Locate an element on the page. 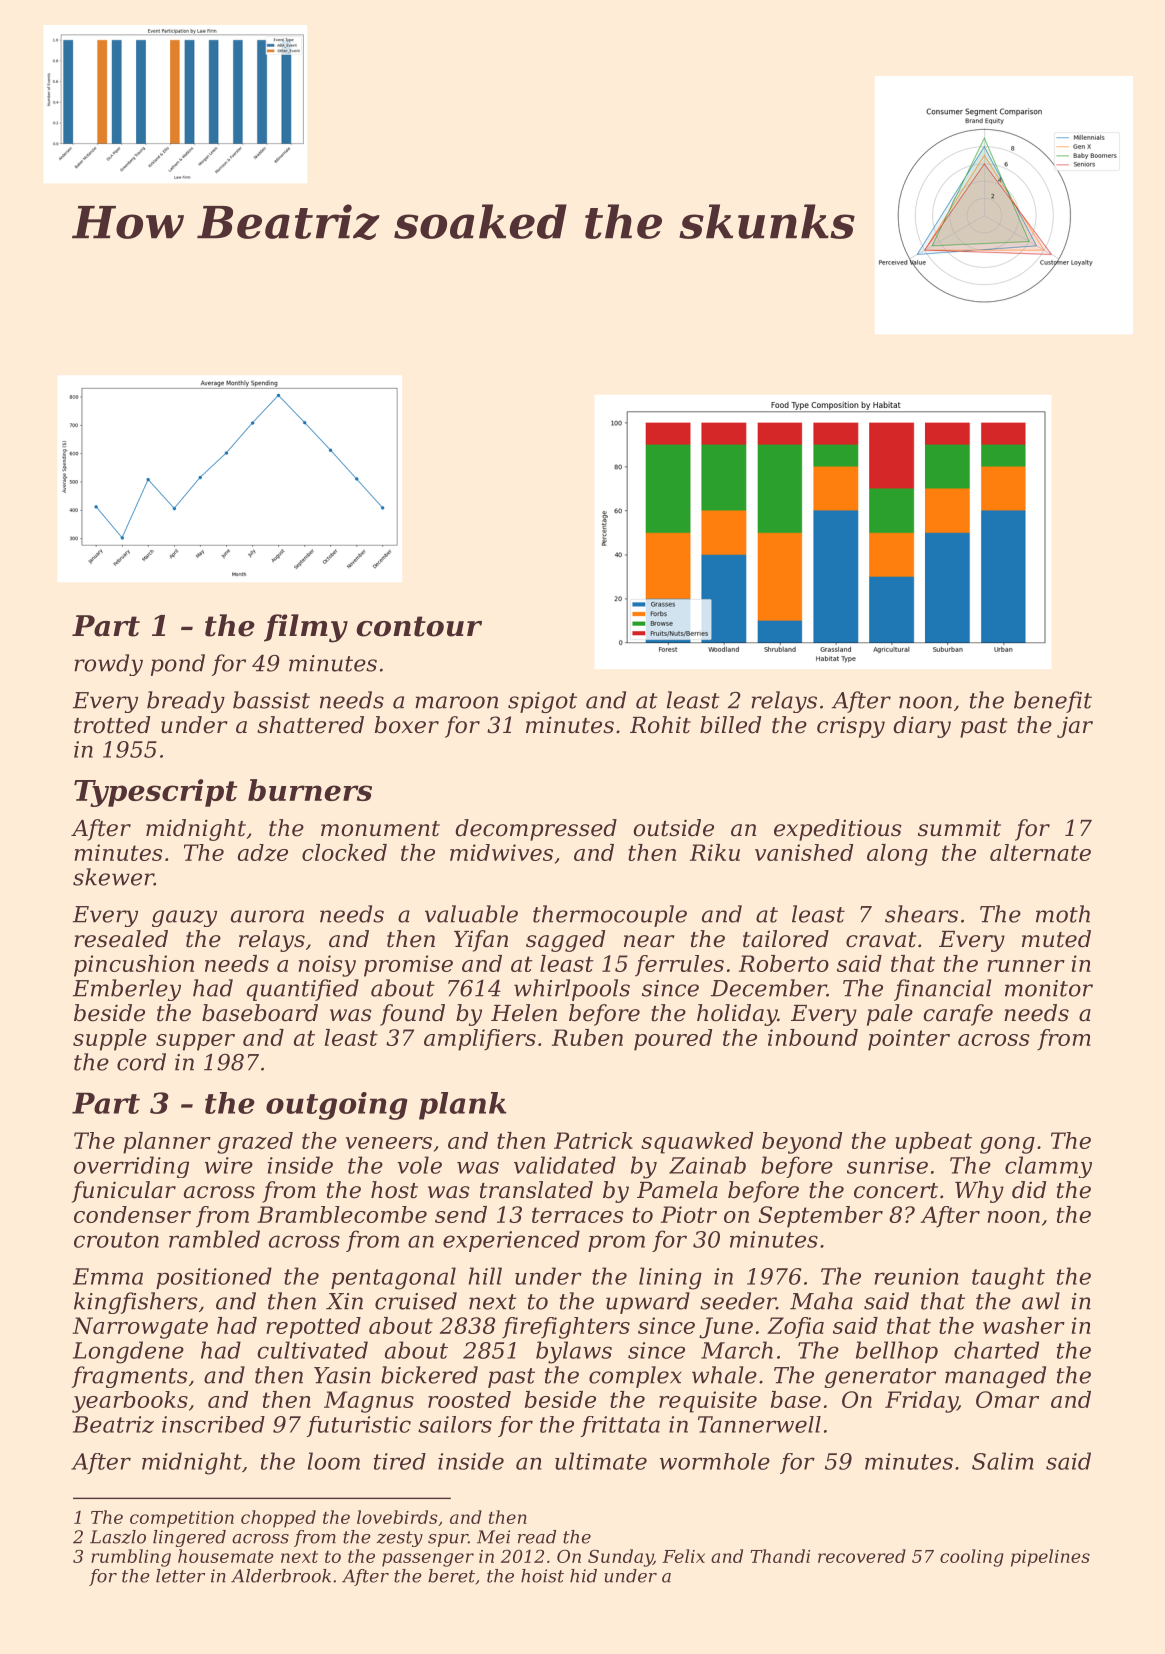 The image size is (1165, 1654). benefit is located at coordinates (1053, 702).
